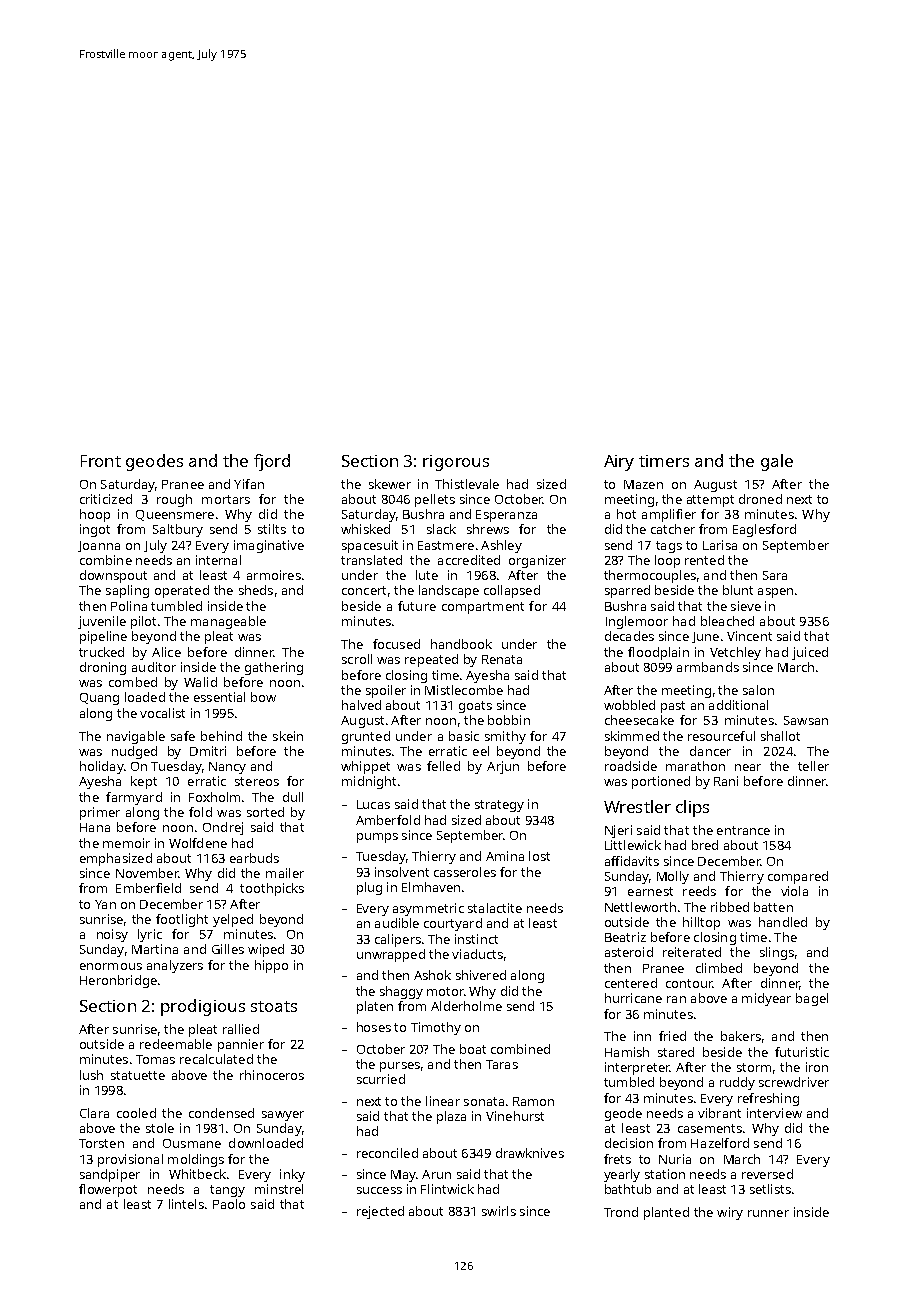 The height and width of the document is (1316, 908). I want to click on Whitbeck, so click(197, 1174).
